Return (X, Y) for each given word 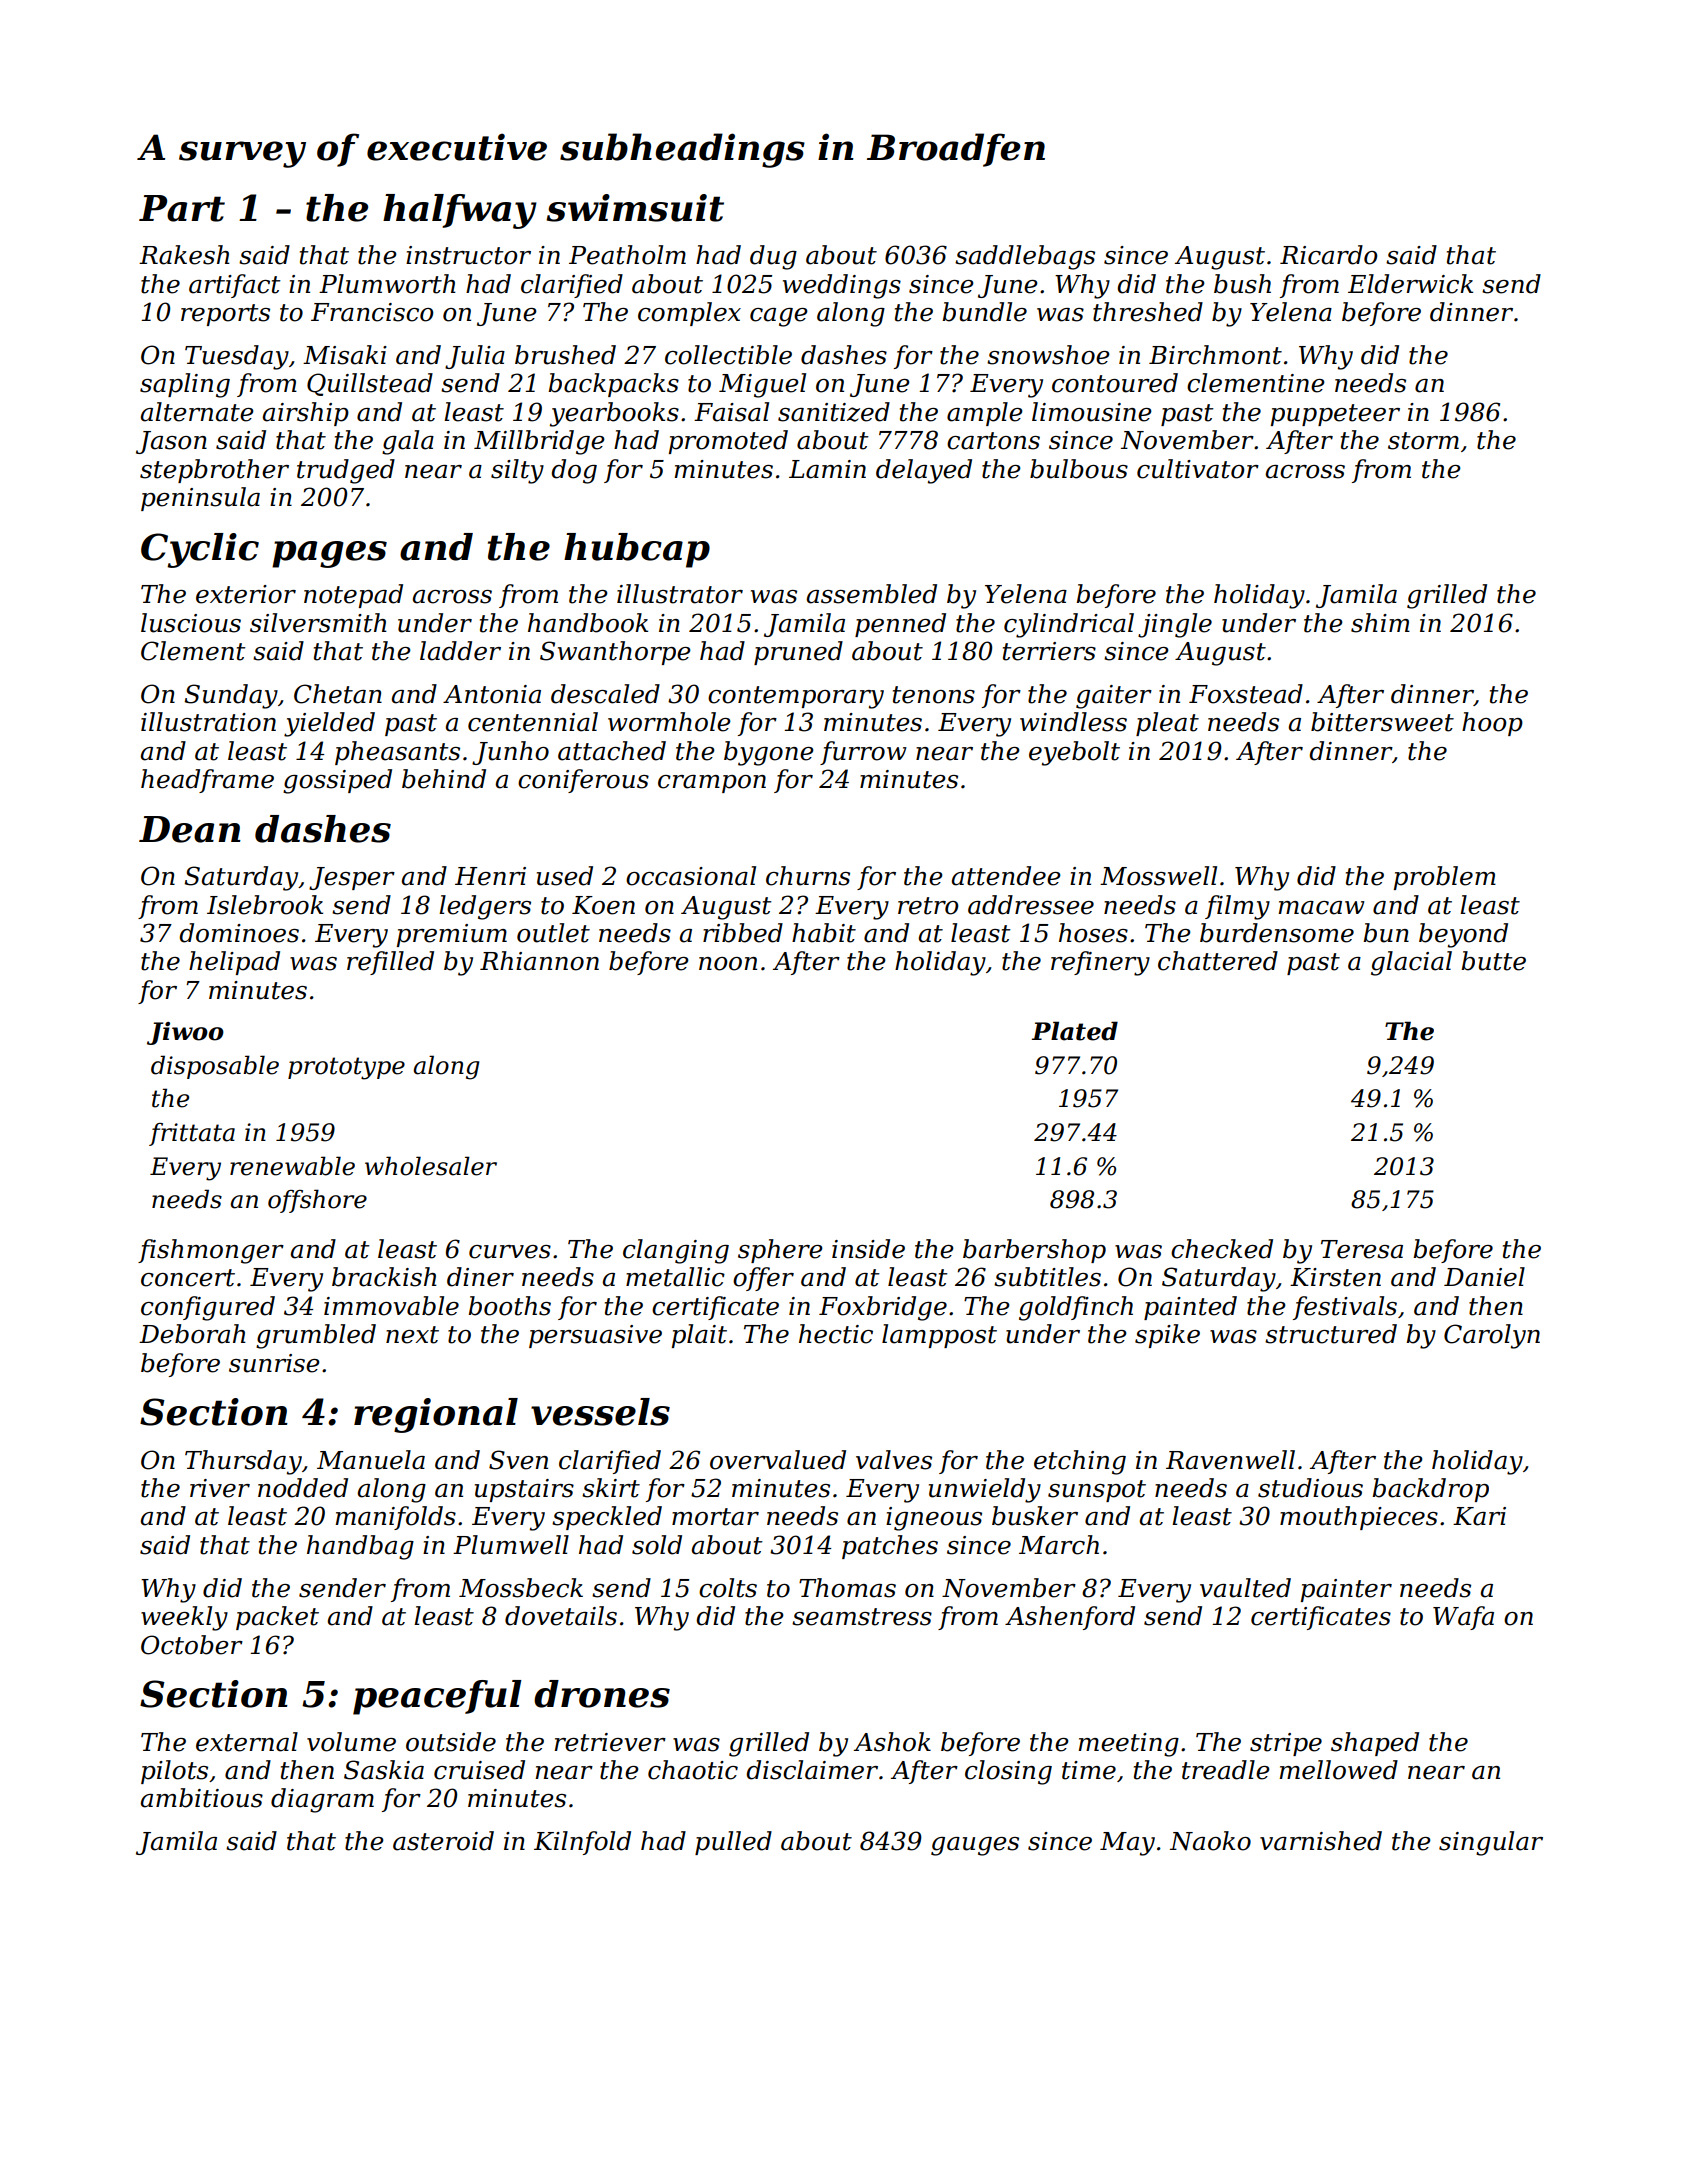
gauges (975, 1846)
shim (1380, 623)
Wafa (1463, 1618)
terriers (1049, 651)
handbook (588, 623)
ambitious (202, 1798)
